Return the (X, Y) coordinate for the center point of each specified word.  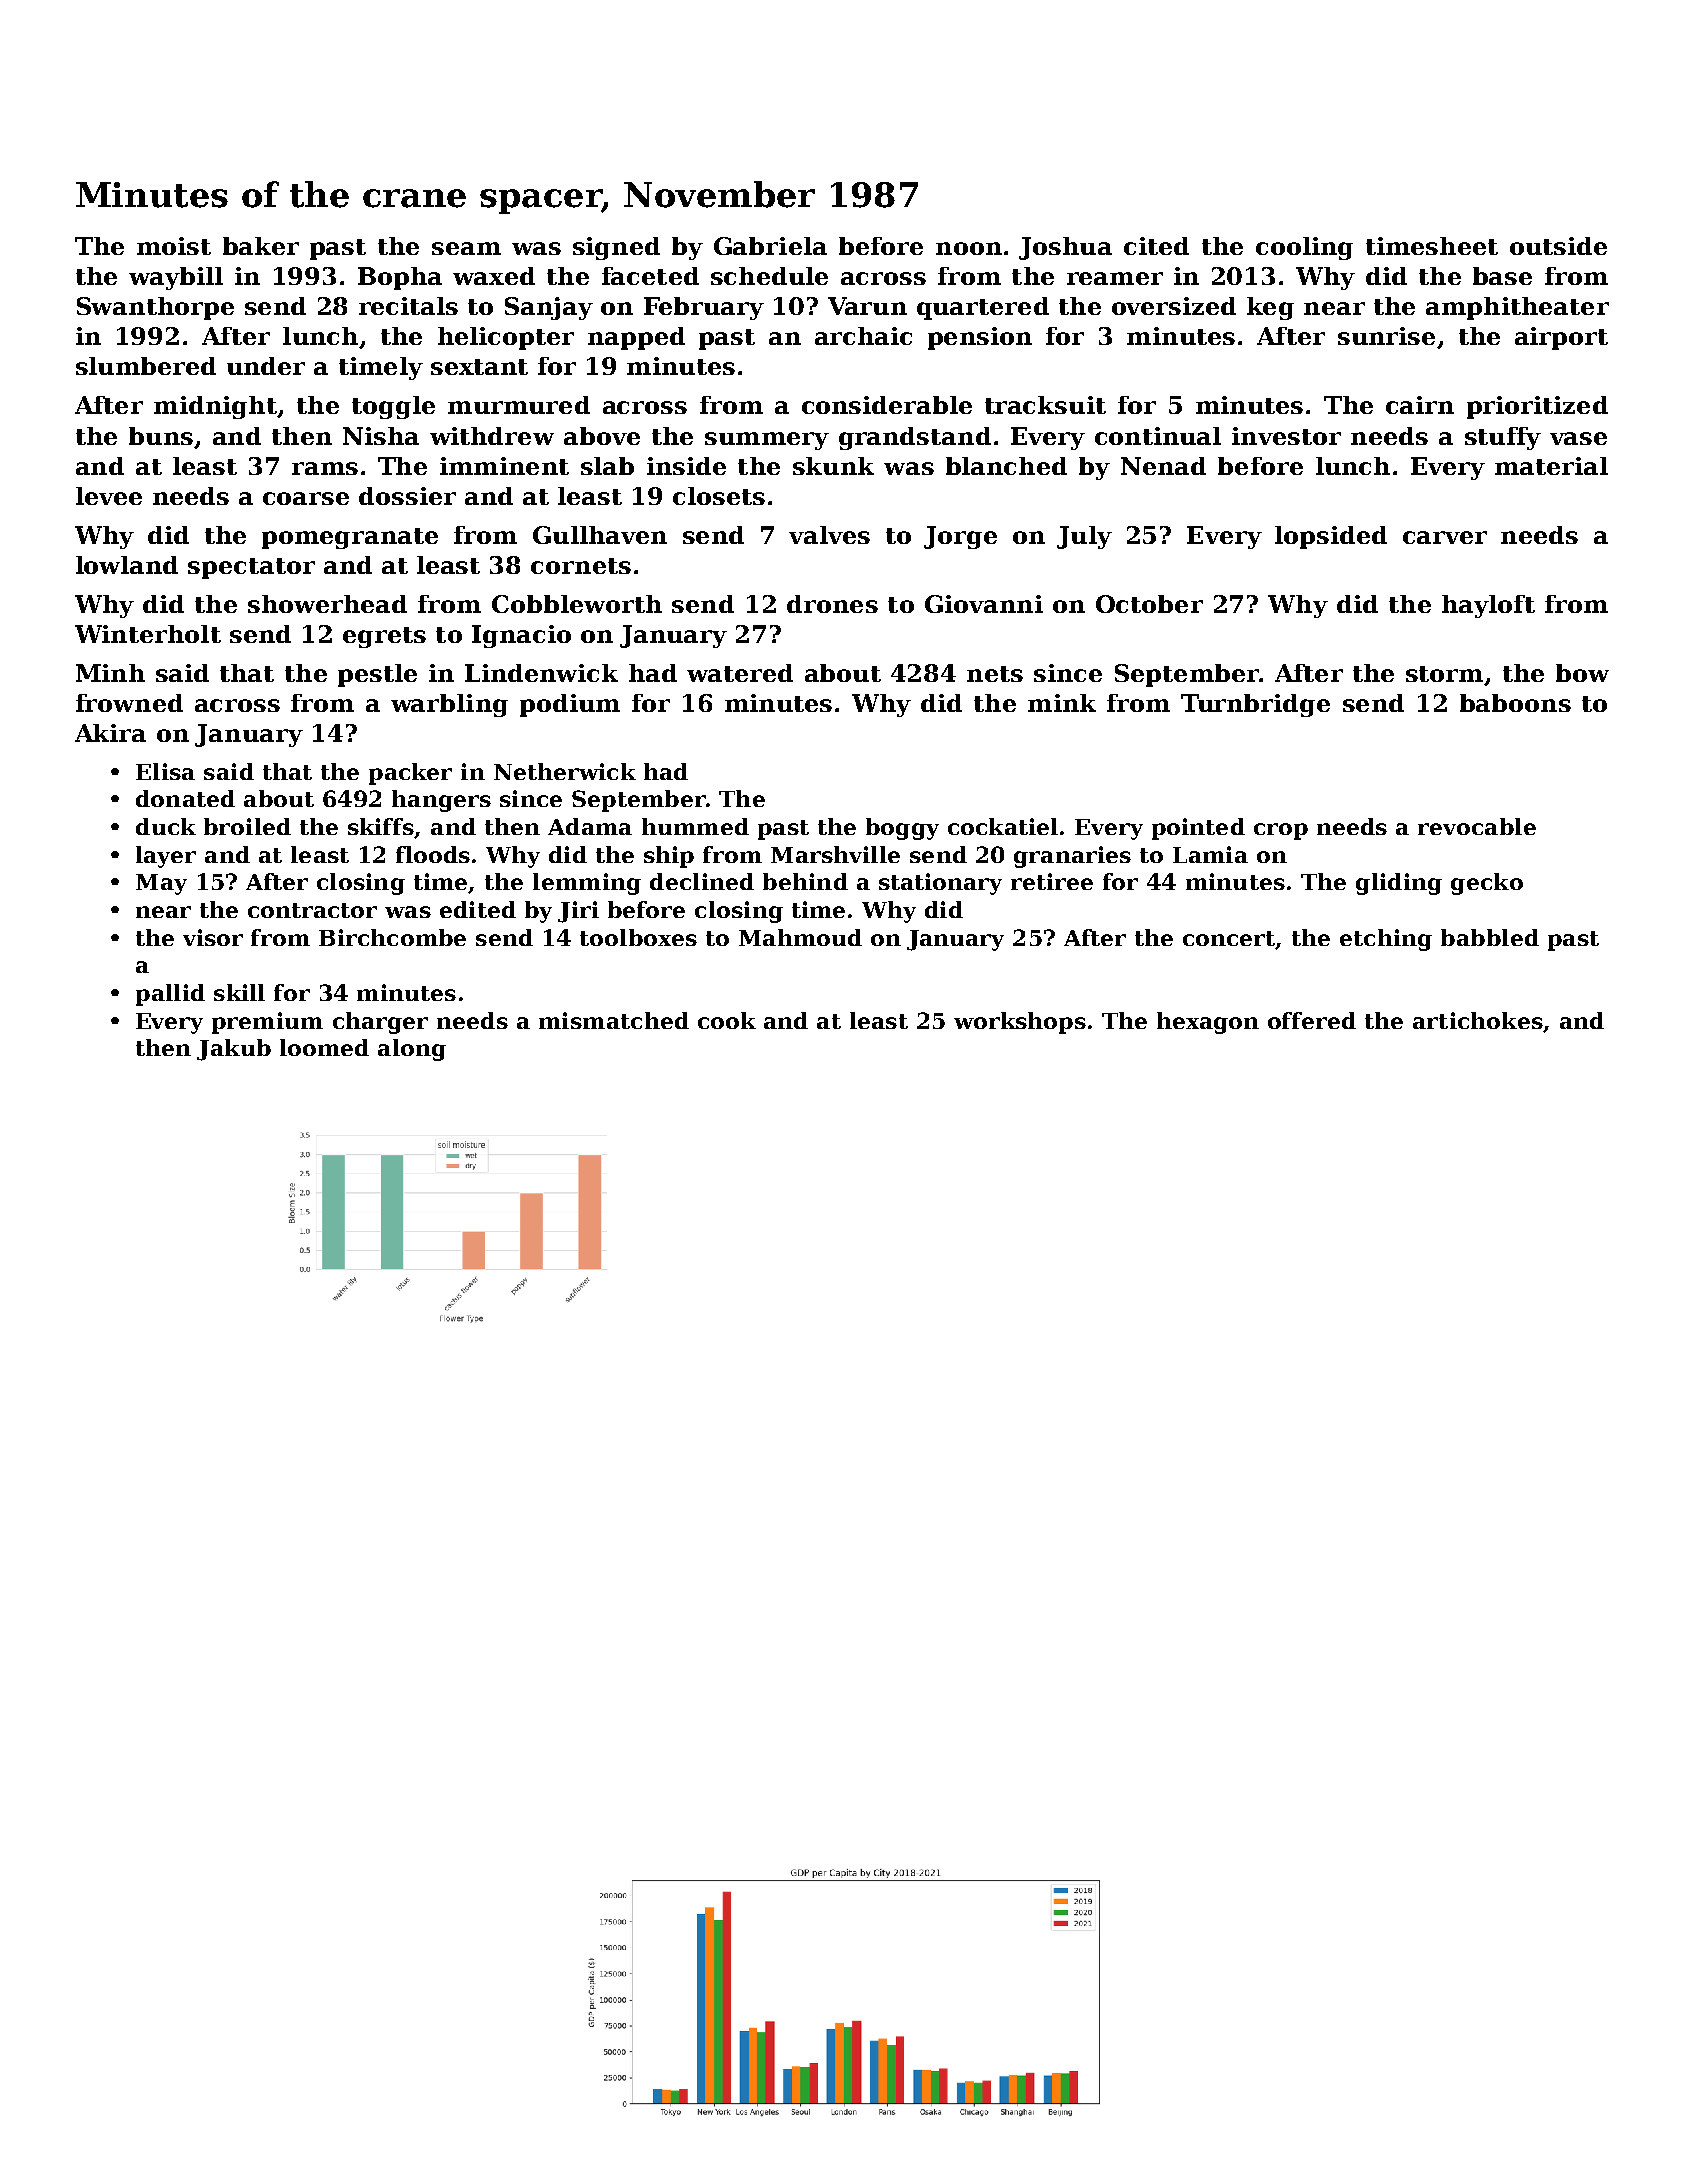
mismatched (614, 1020)
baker (261, 246)
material (1551, 466)
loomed (324, 1047)
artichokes (1478, 1020)
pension (980, 338)
